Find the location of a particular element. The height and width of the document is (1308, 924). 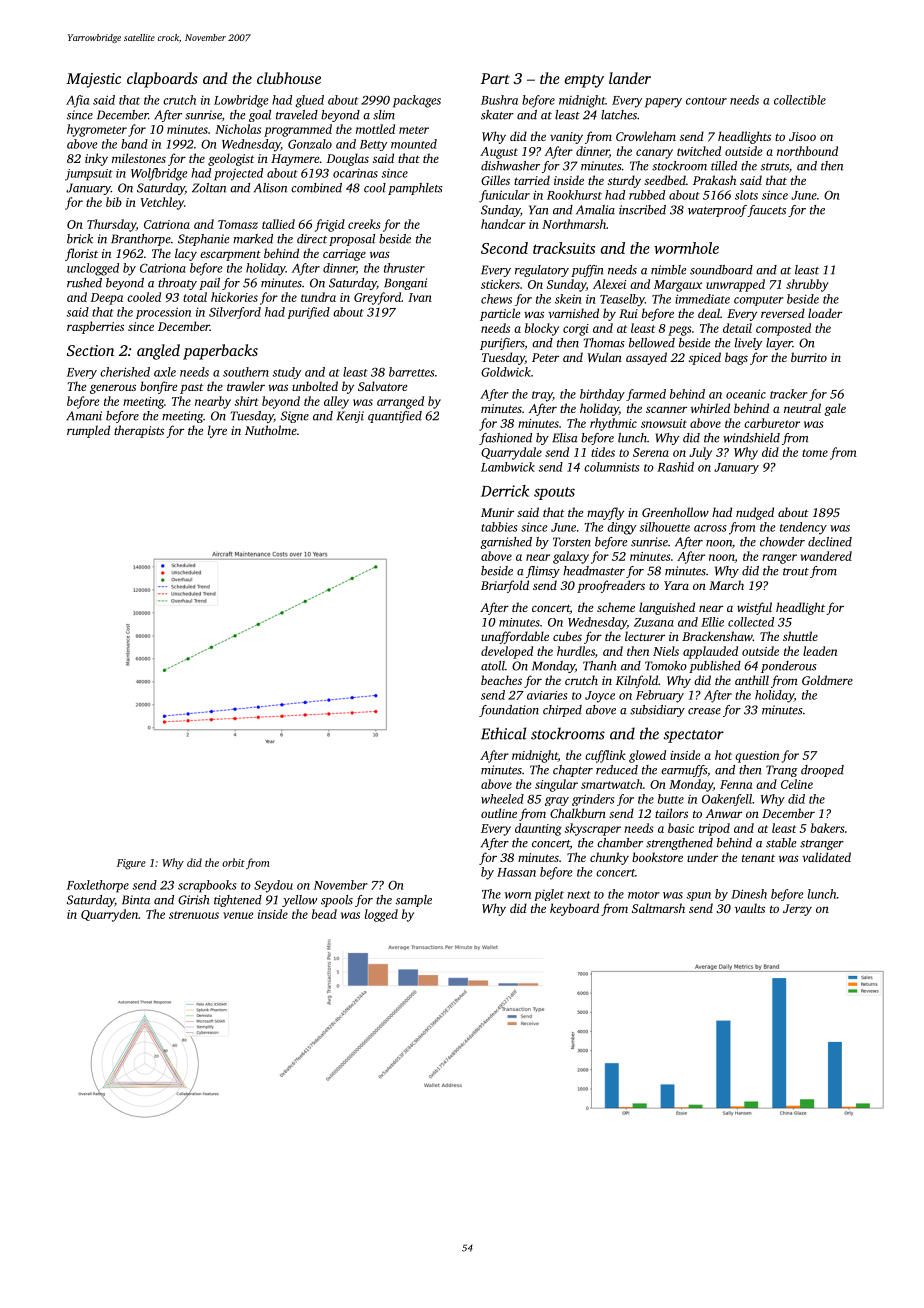

lyre is located at coordinates (217, 431).
